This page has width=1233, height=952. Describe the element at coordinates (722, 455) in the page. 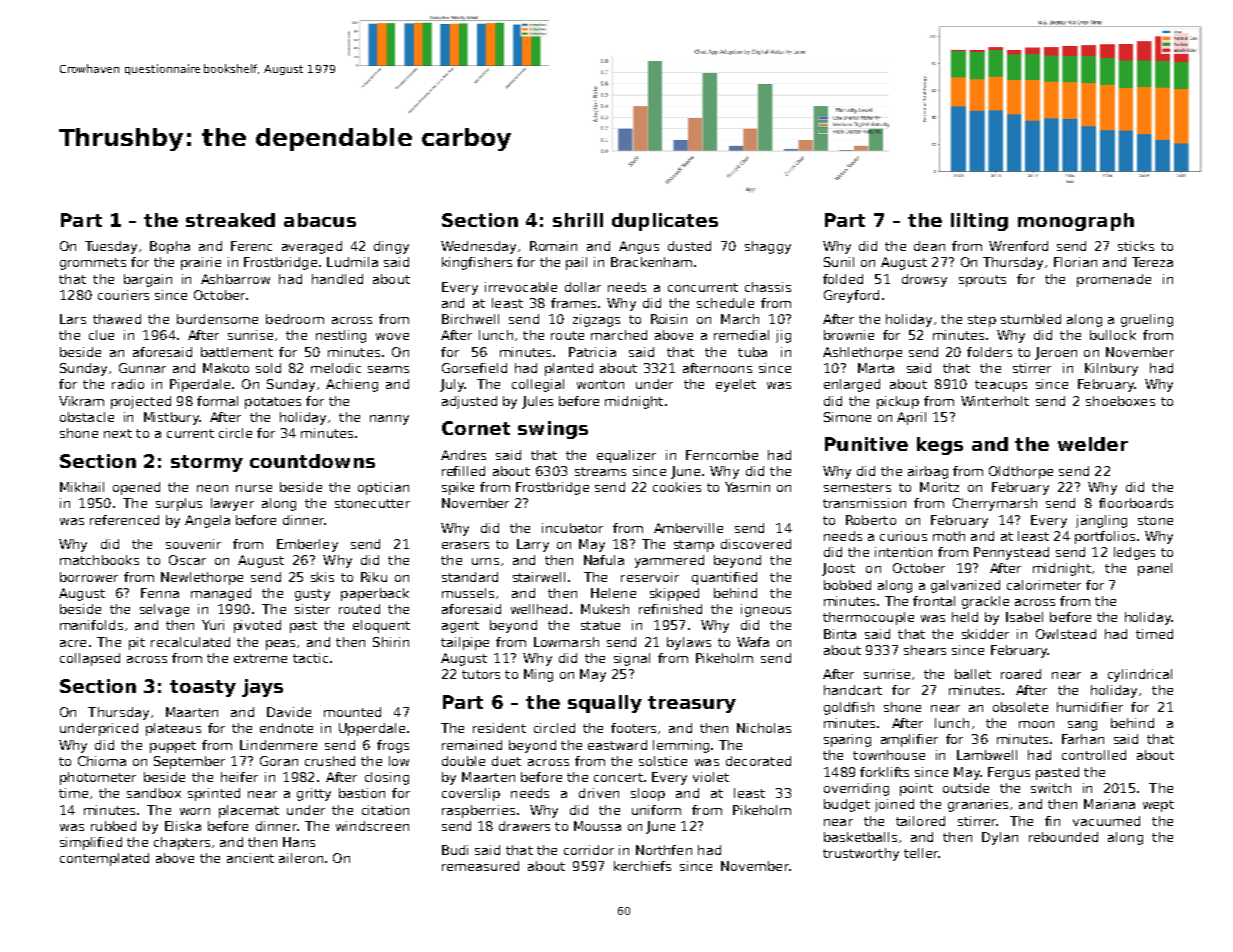

I see `Ferncombe` at that location.
